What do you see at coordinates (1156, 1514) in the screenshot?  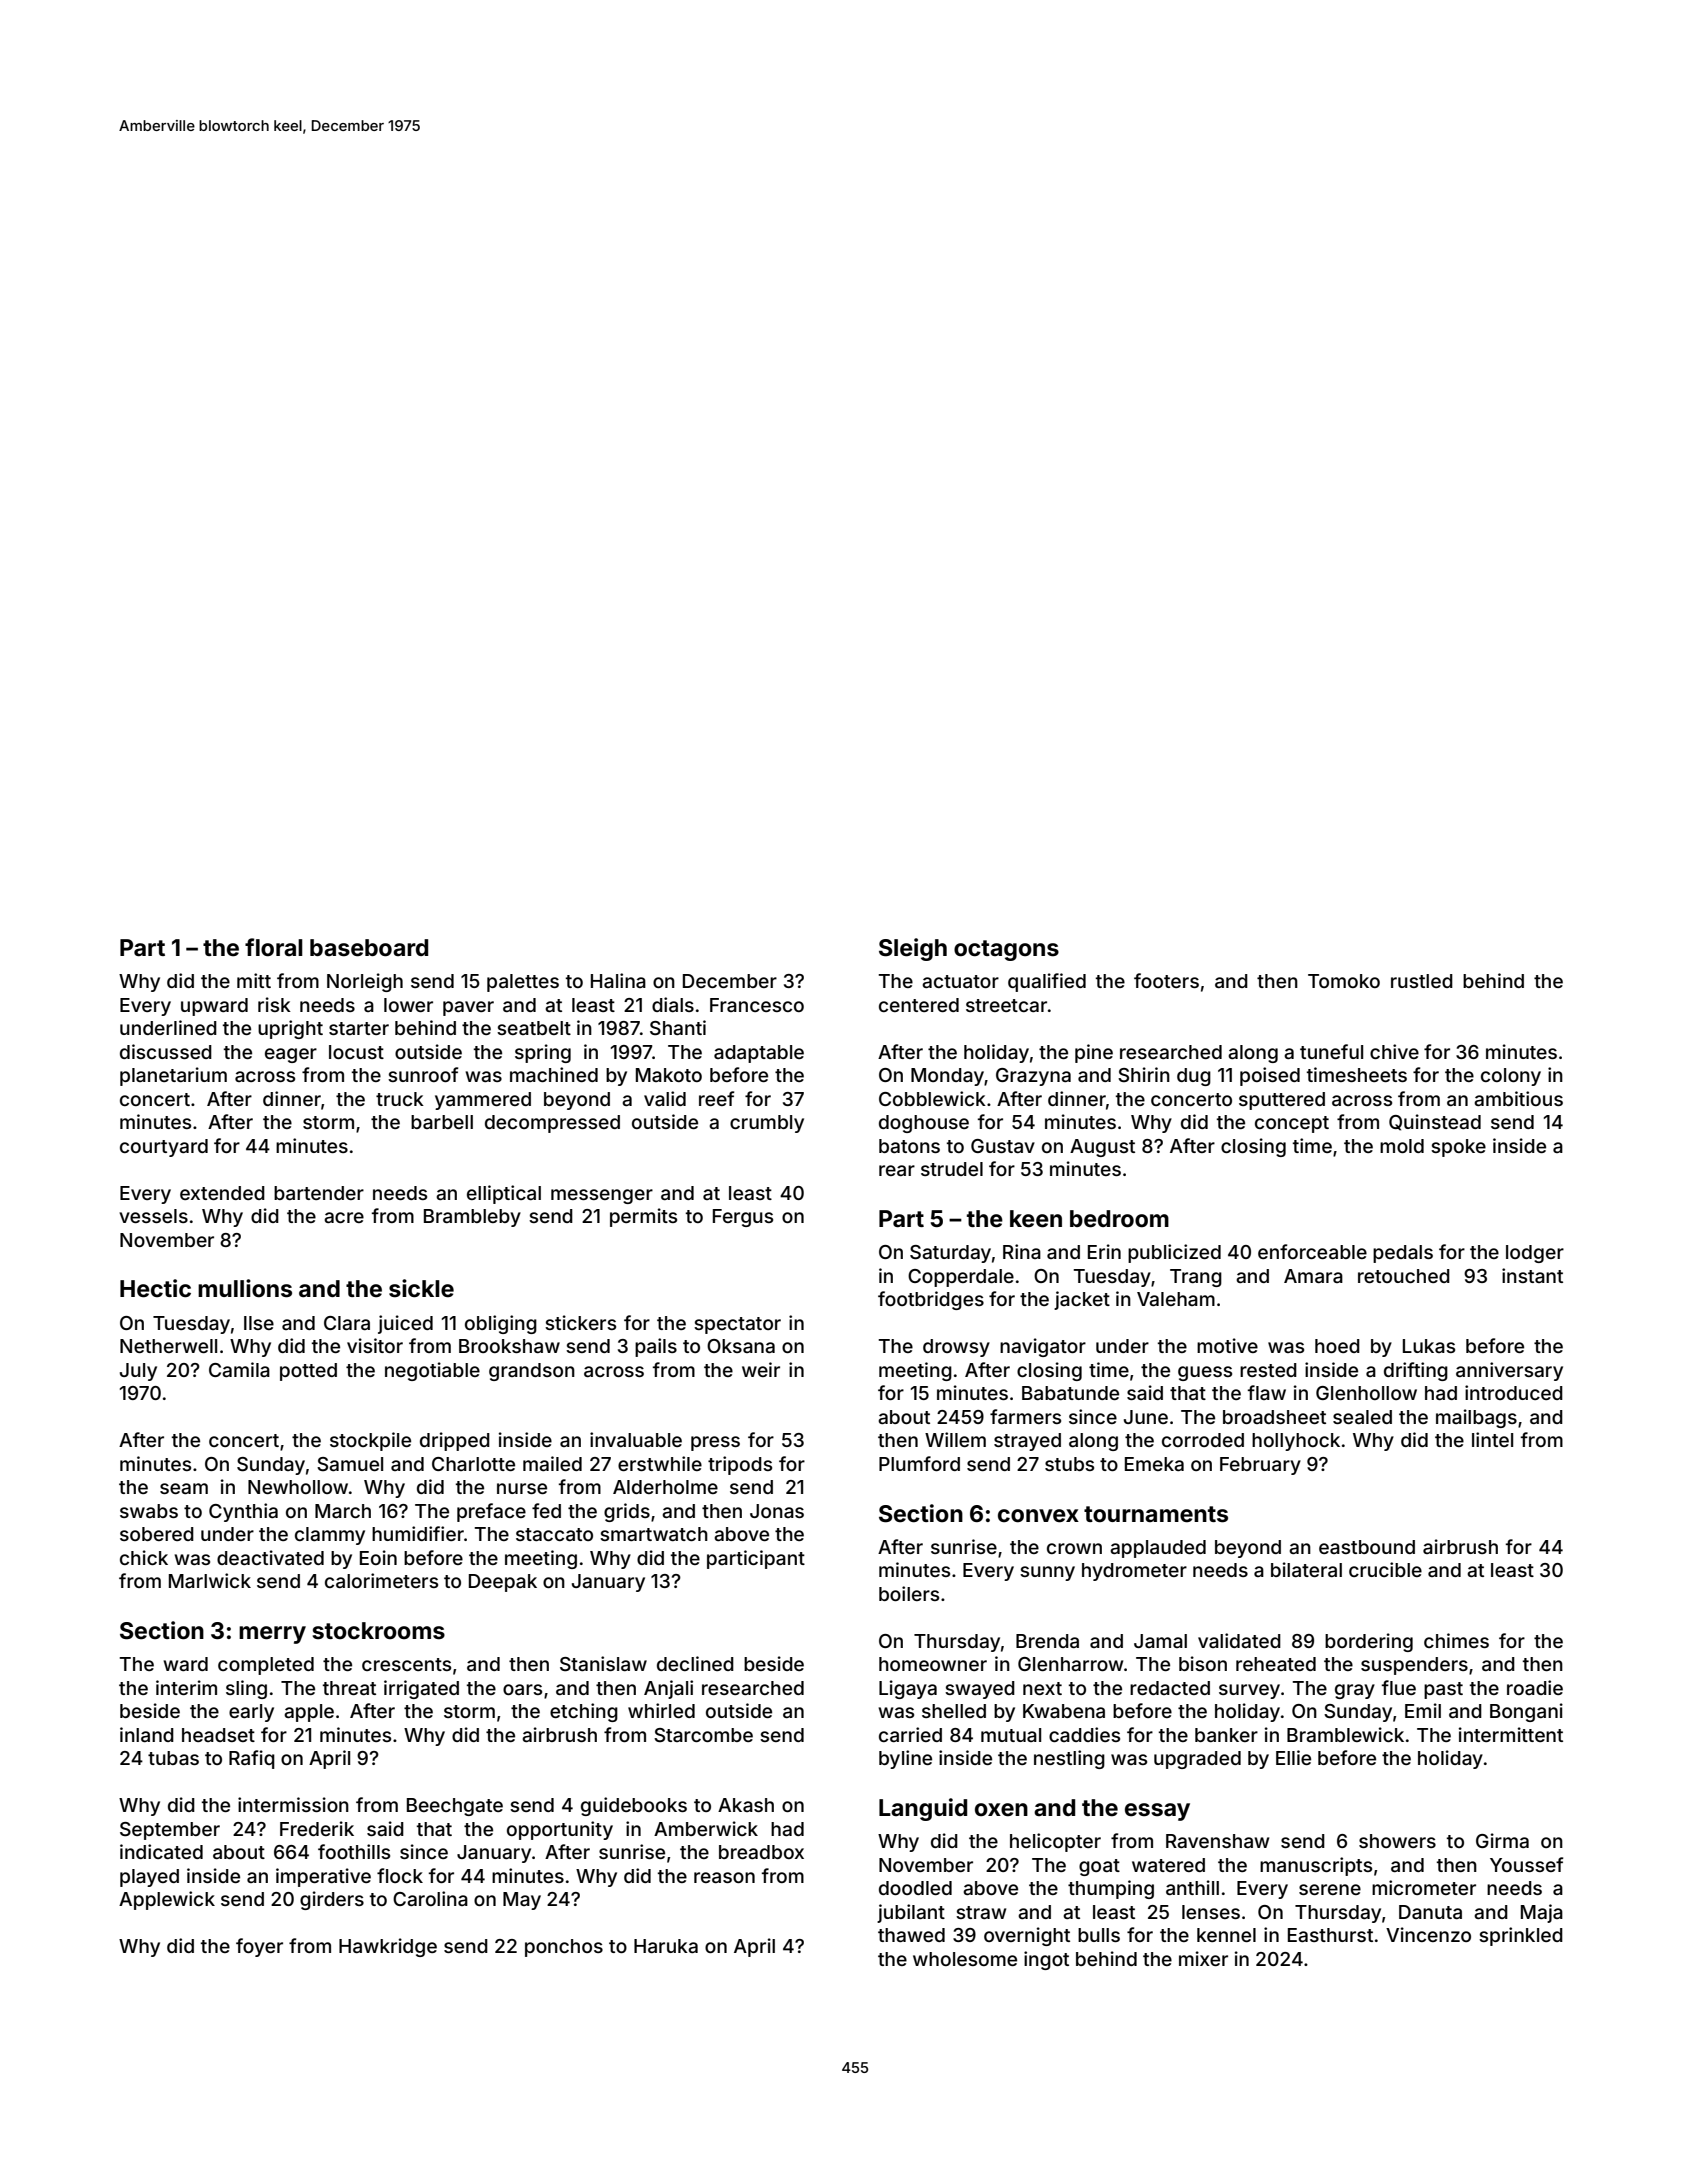 I see `tournaments` at bounding box center [1156, 1514].
